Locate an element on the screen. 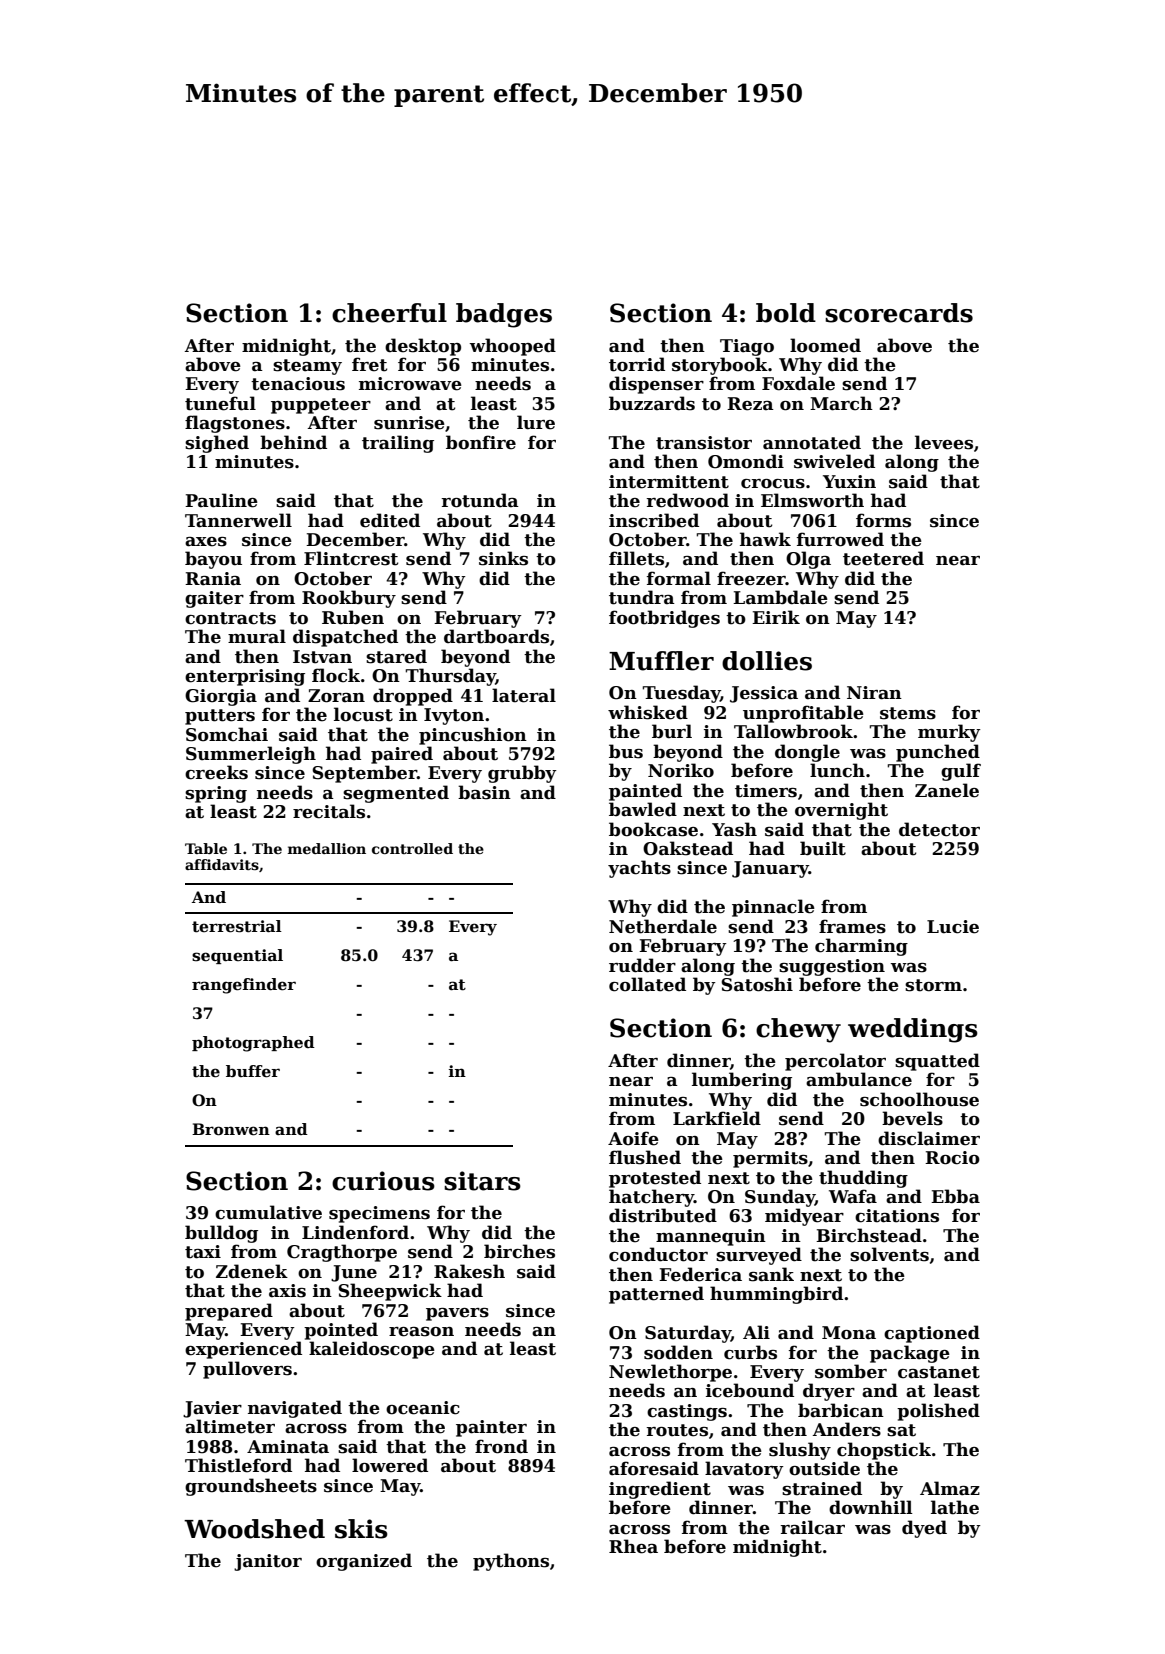 Image resolution: width=1165 pixels, height=1654 pixels. rudder is located at coordinates (642, 965).
